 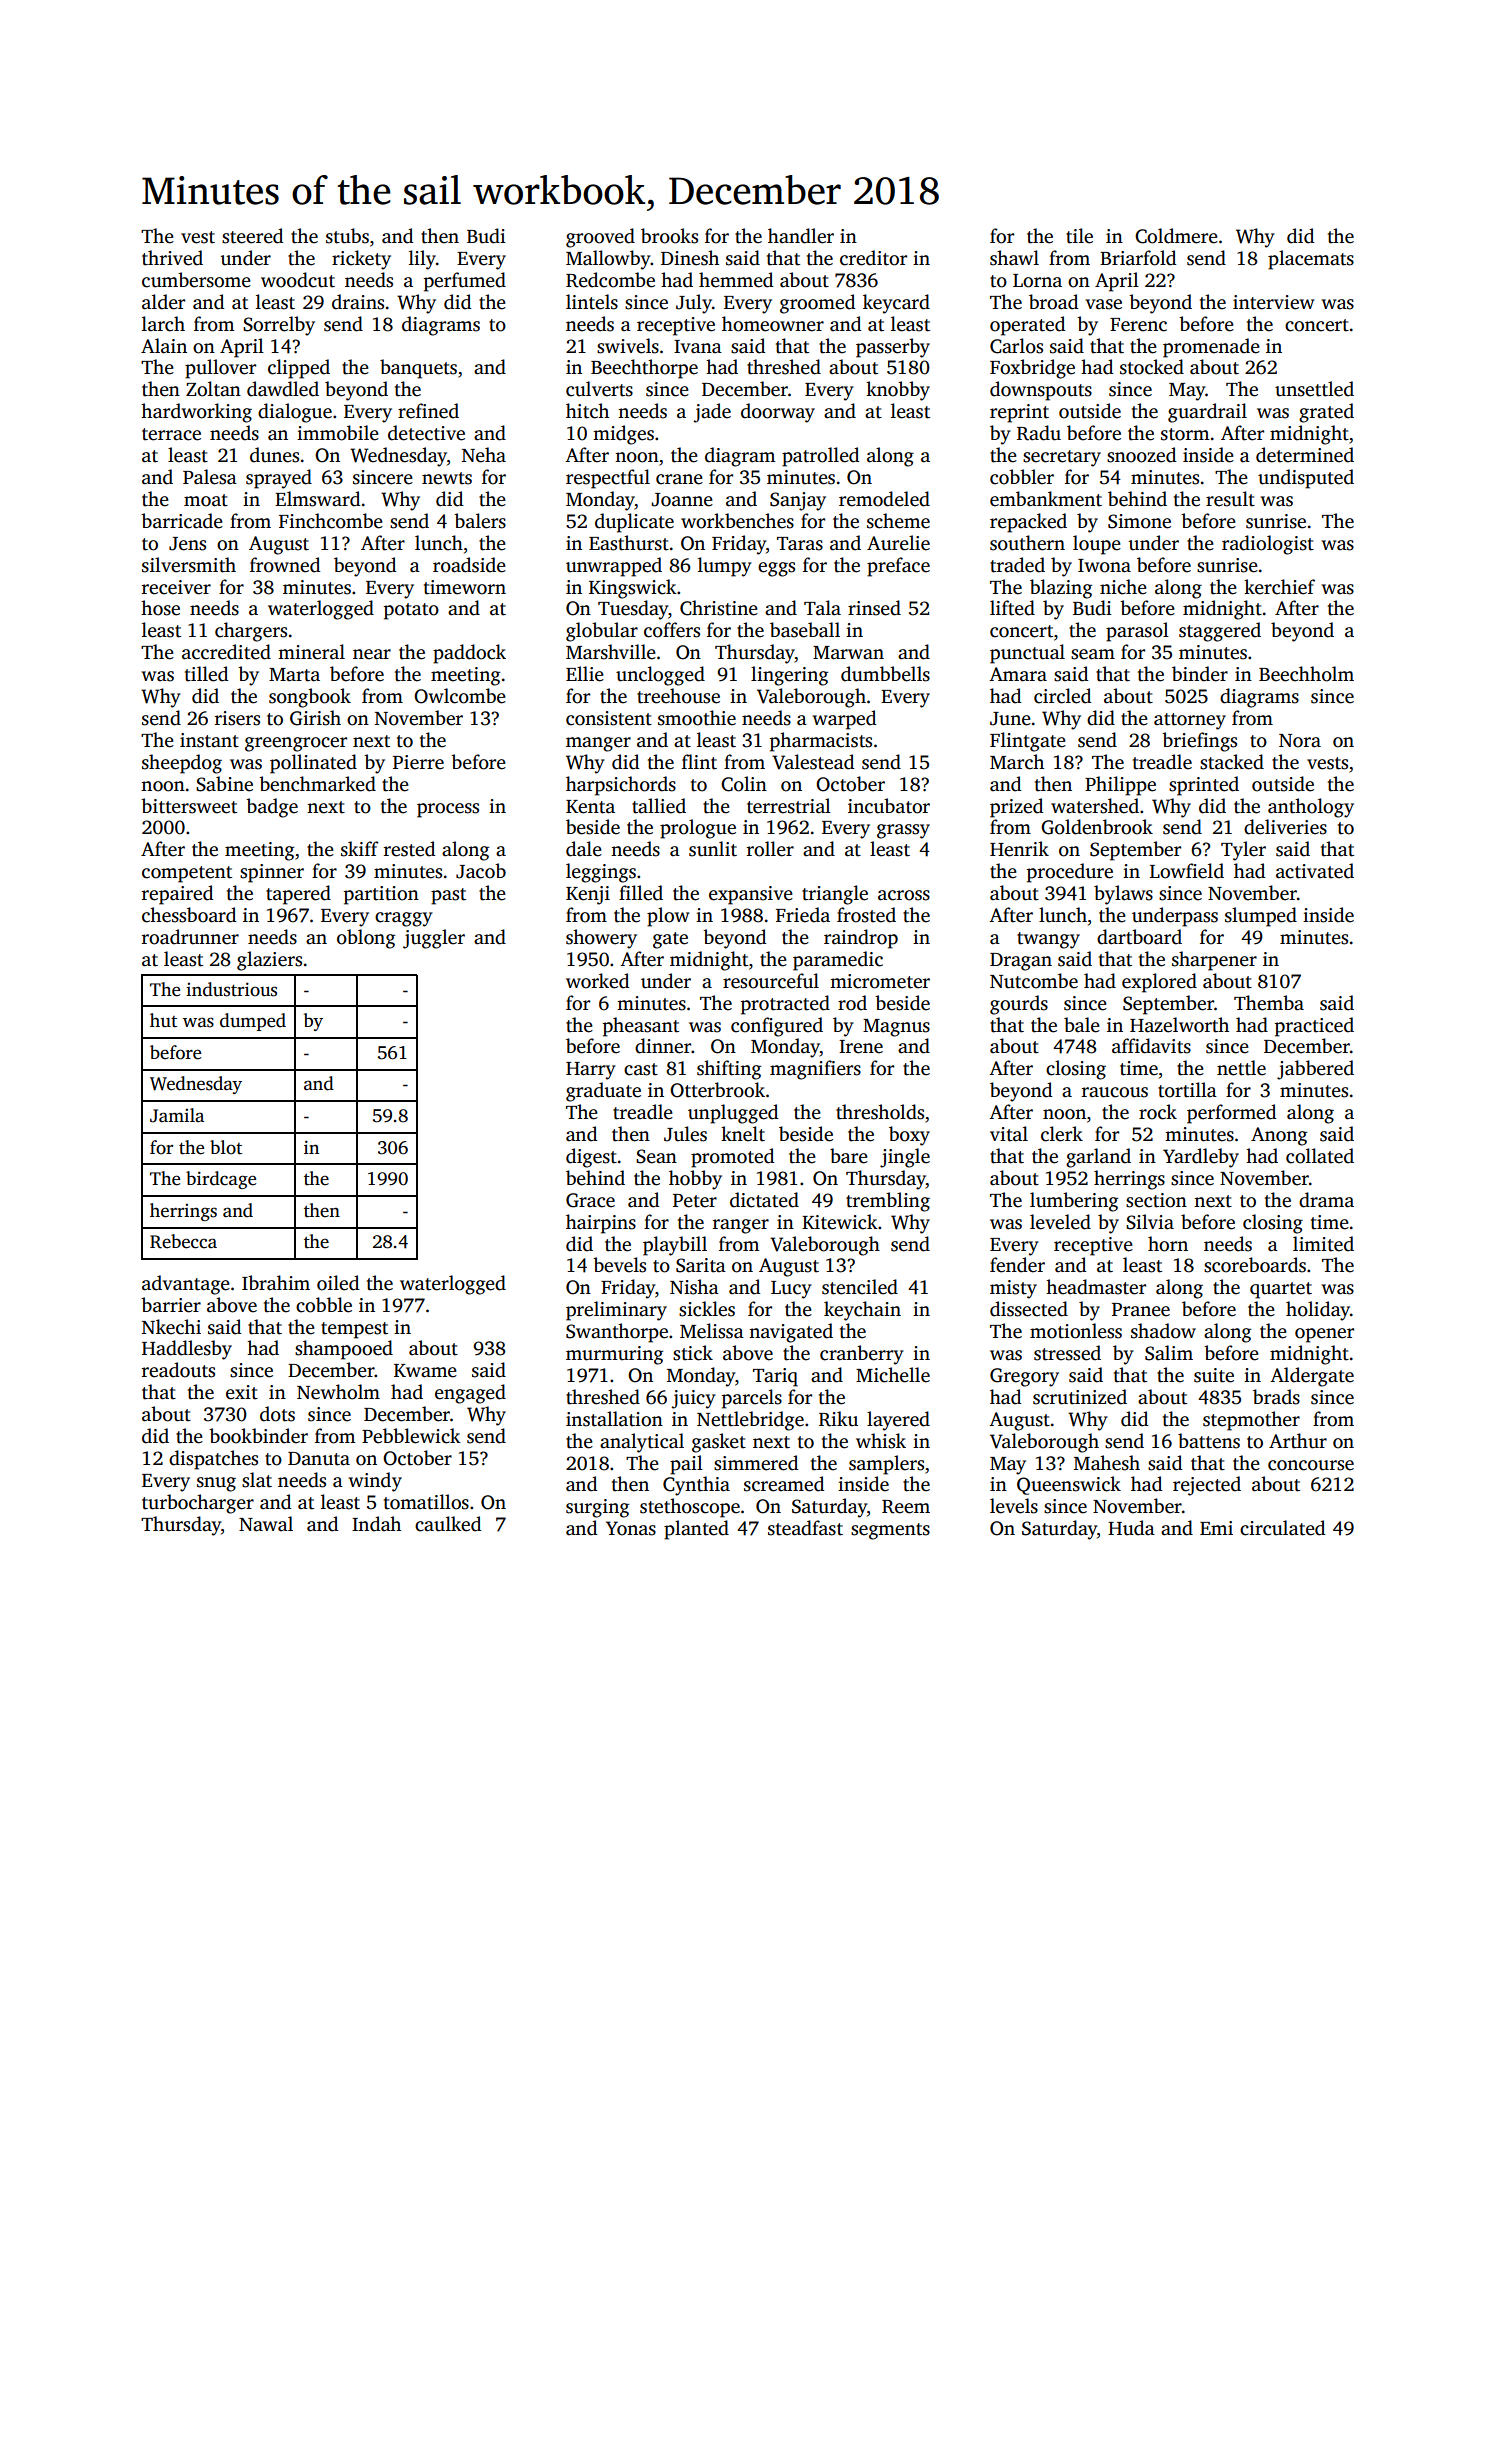 I want to click on knelt, so click(x=743, y=1134).
